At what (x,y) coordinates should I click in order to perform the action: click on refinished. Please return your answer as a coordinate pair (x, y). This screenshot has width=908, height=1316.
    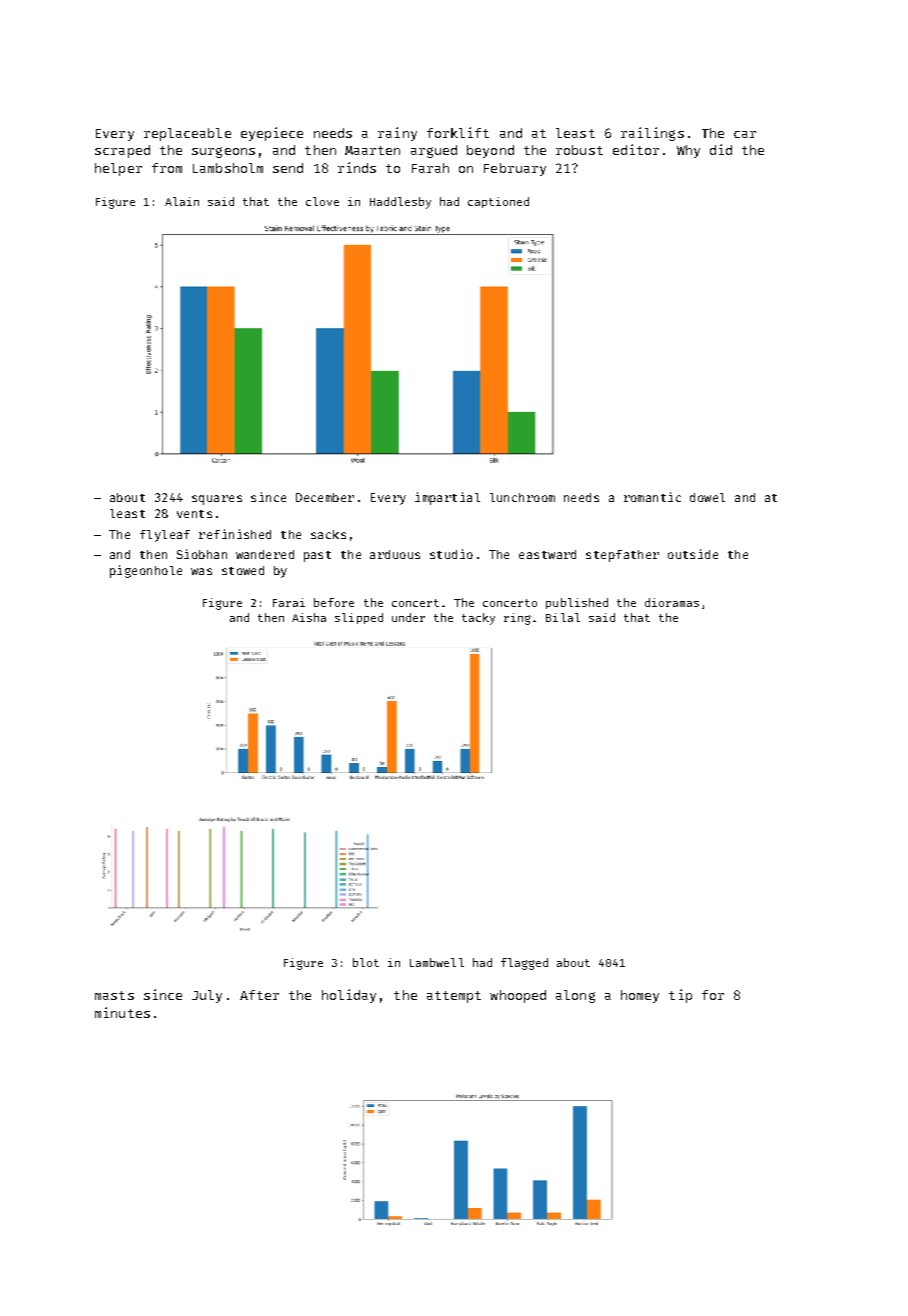
    Looking at the image, I should click on (235, 534).
